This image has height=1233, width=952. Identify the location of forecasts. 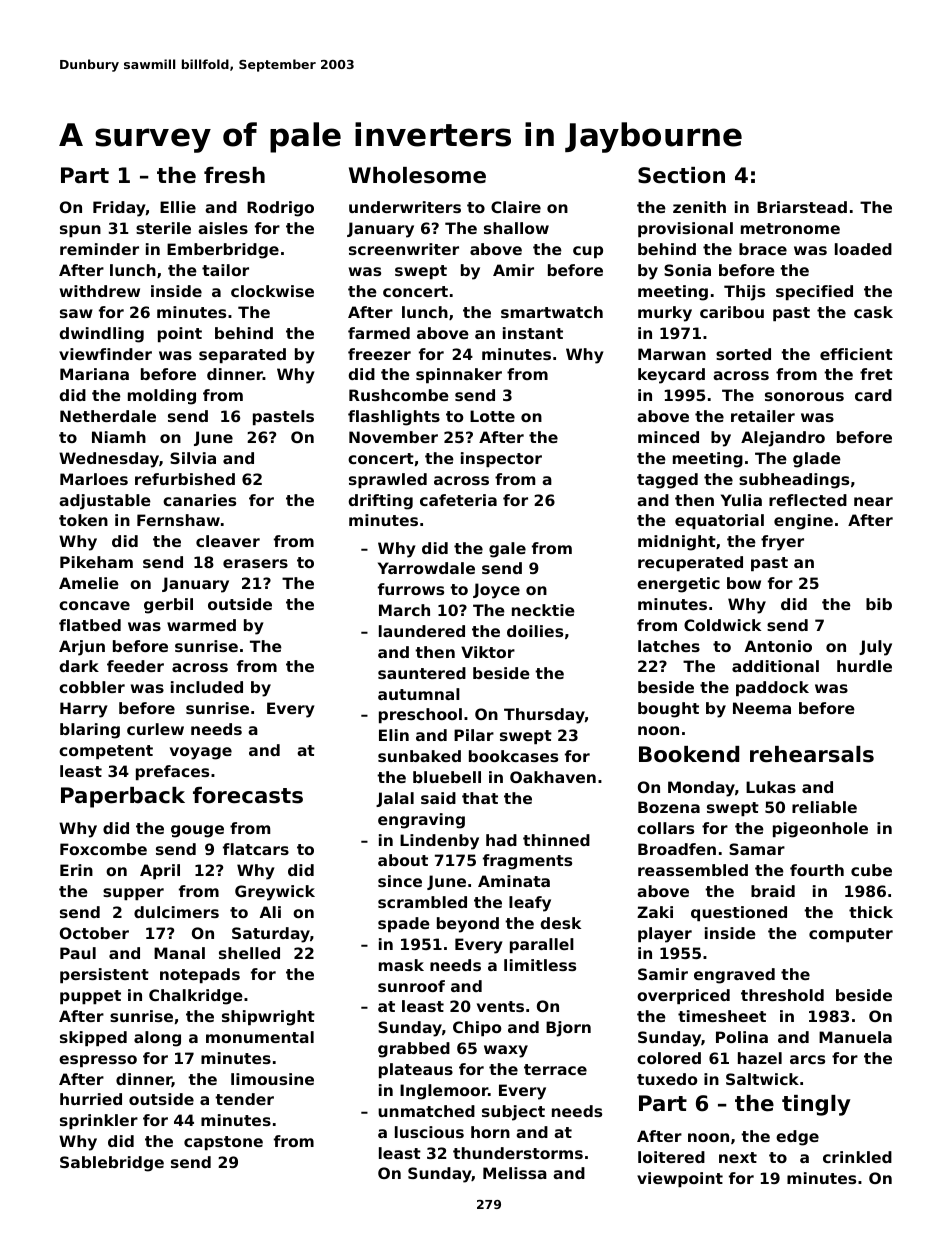
(248, 795).
